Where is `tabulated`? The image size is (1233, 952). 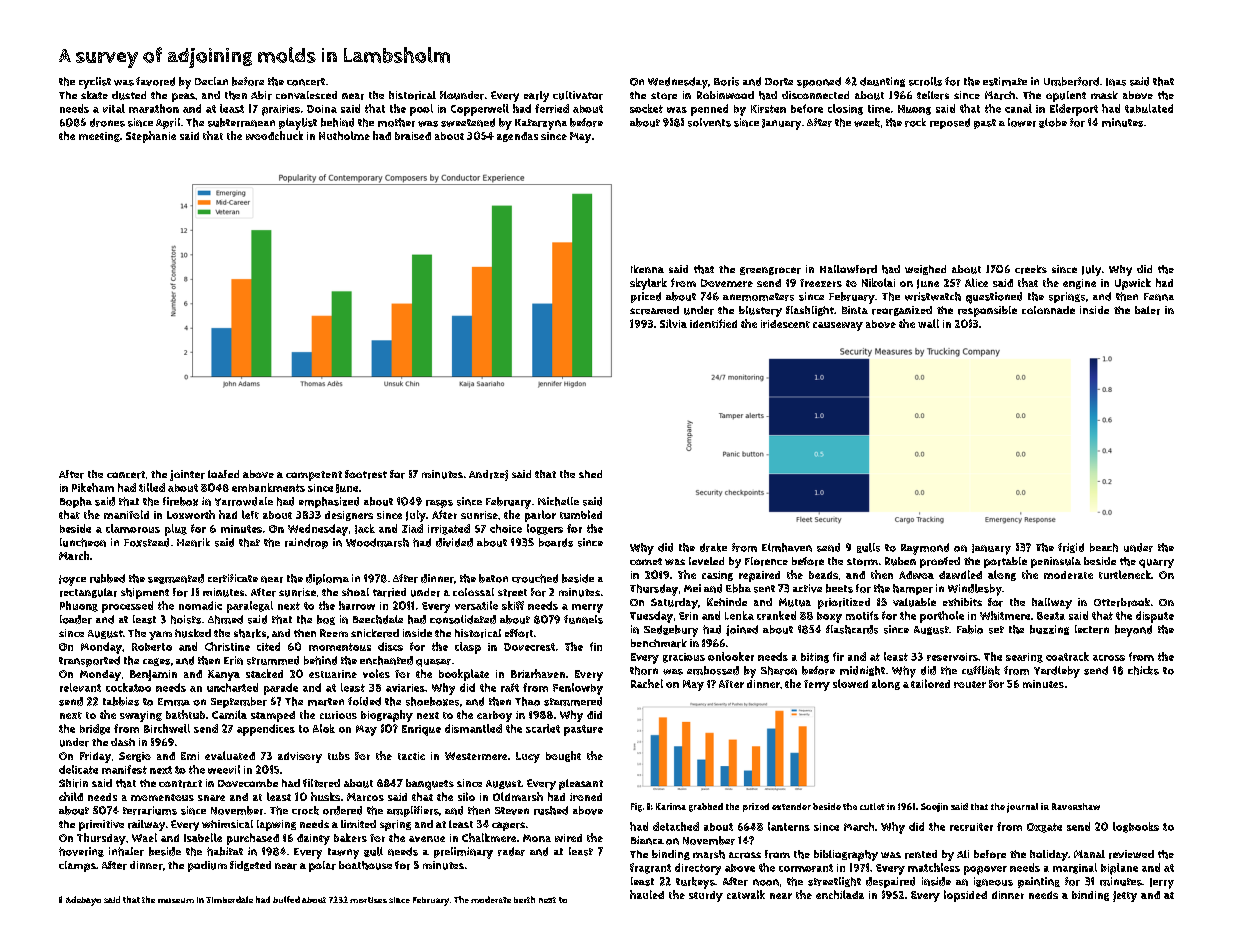
tabulated is located at coordinates (1149, 108).
